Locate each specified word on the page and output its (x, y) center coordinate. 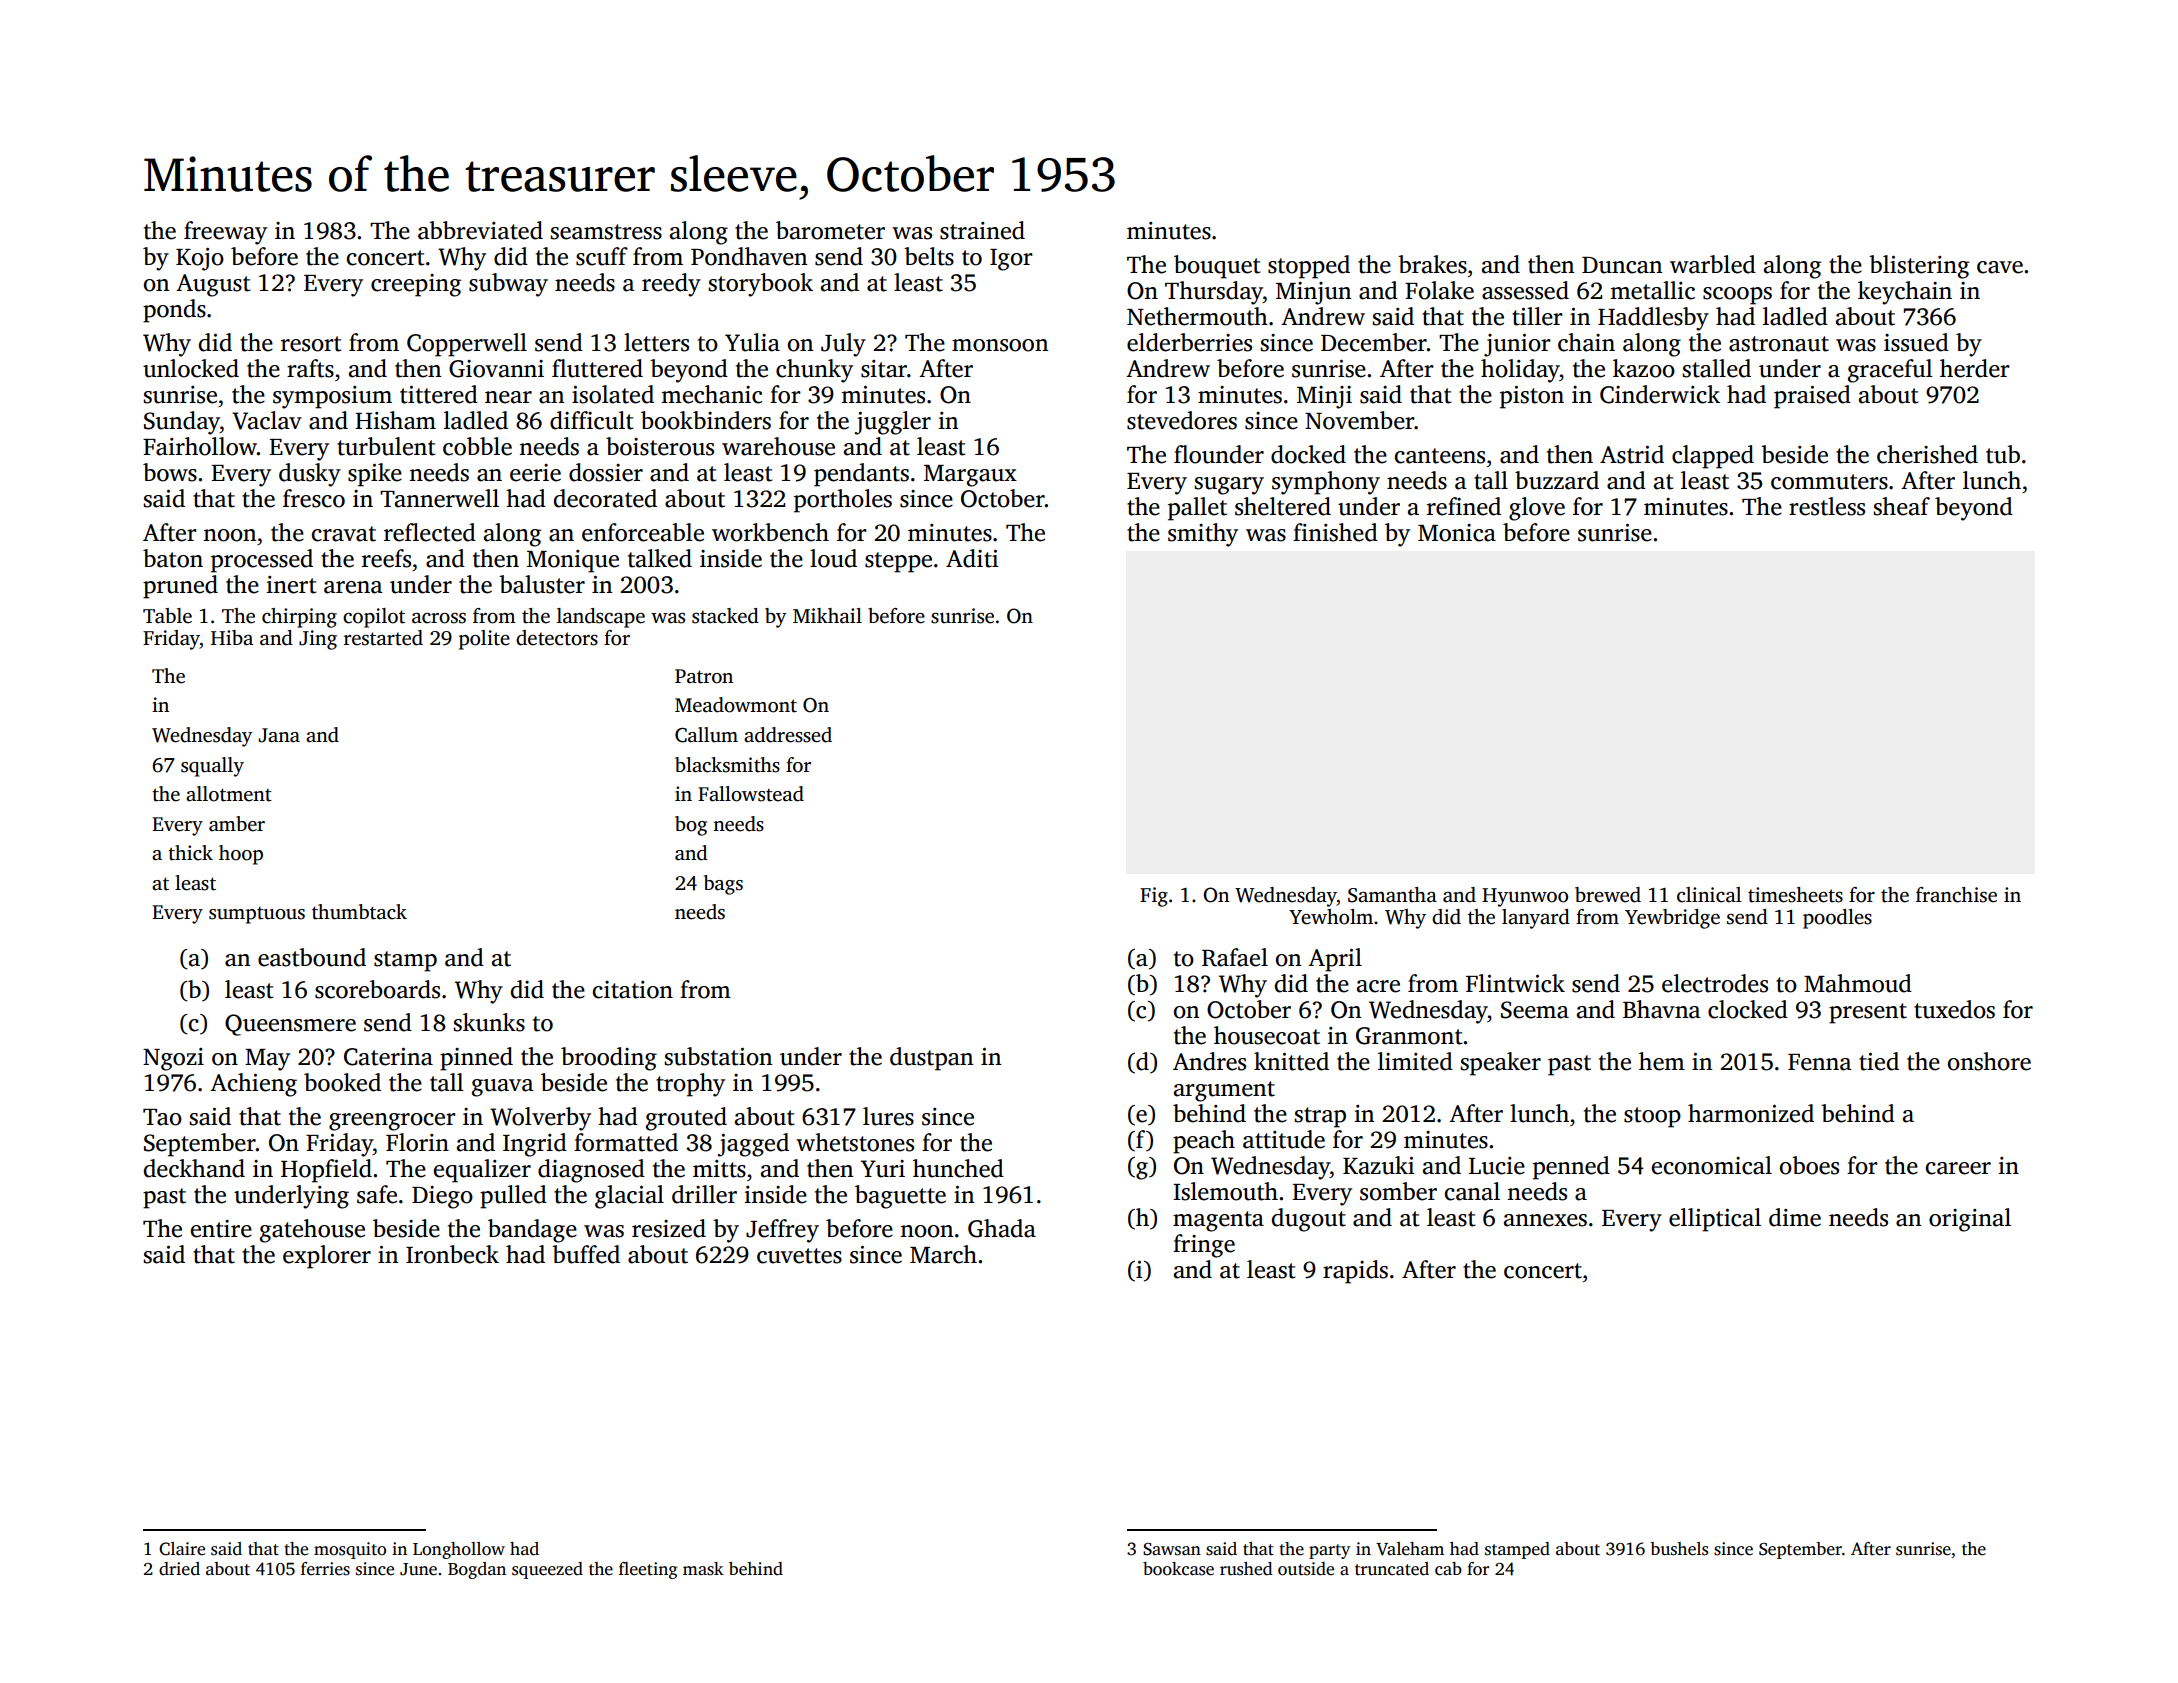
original (1970, 1220)
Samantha (1392, 895)
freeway (225, 233)
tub (2003, 454)
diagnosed (591, 1171)
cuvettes (799, 1256)
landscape (601, 618)
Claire (182, 1549)
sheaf (1901, 506)
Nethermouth (1197, 316)
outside (1306, 1569)
